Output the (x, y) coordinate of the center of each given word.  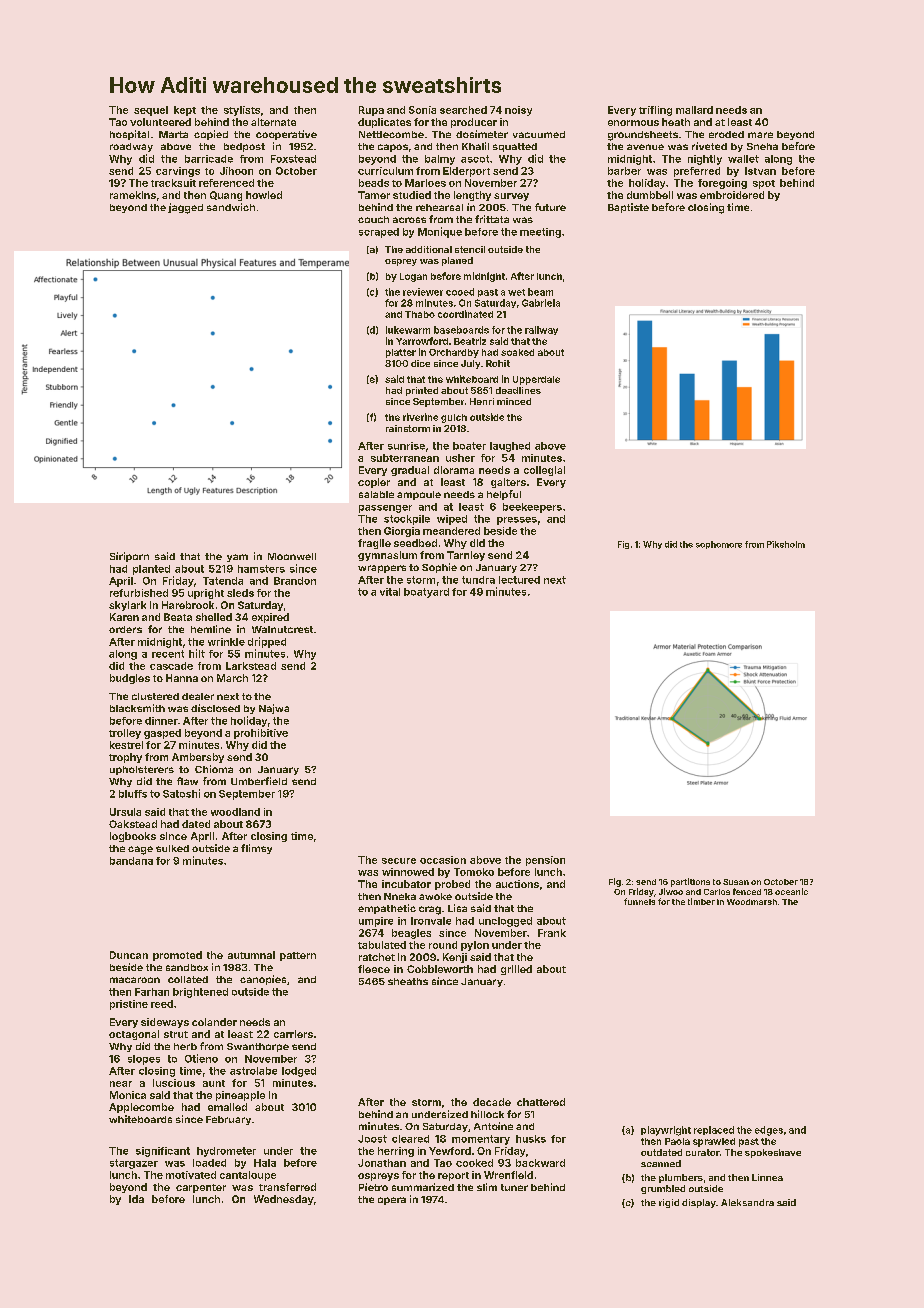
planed (457, 261)
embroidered (732, 195)
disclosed (215, 708)
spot (764, 184)
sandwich (231, 207)
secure (399, 861)
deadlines (518, 390)
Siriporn (129, 557)
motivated (191, 1175)
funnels (639, 901)
